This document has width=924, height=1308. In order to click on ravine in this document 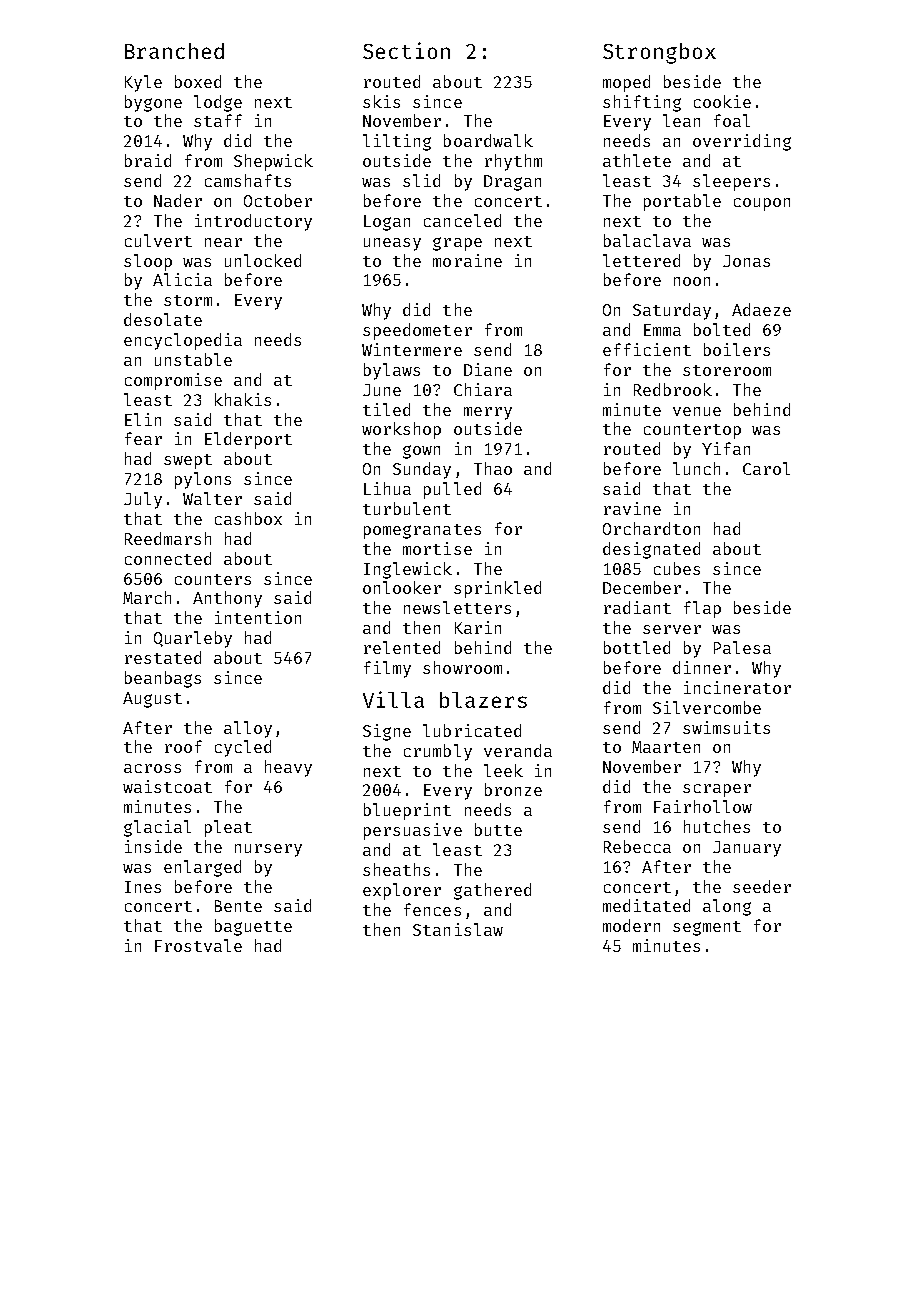, I will do `click(632, 508)`.
